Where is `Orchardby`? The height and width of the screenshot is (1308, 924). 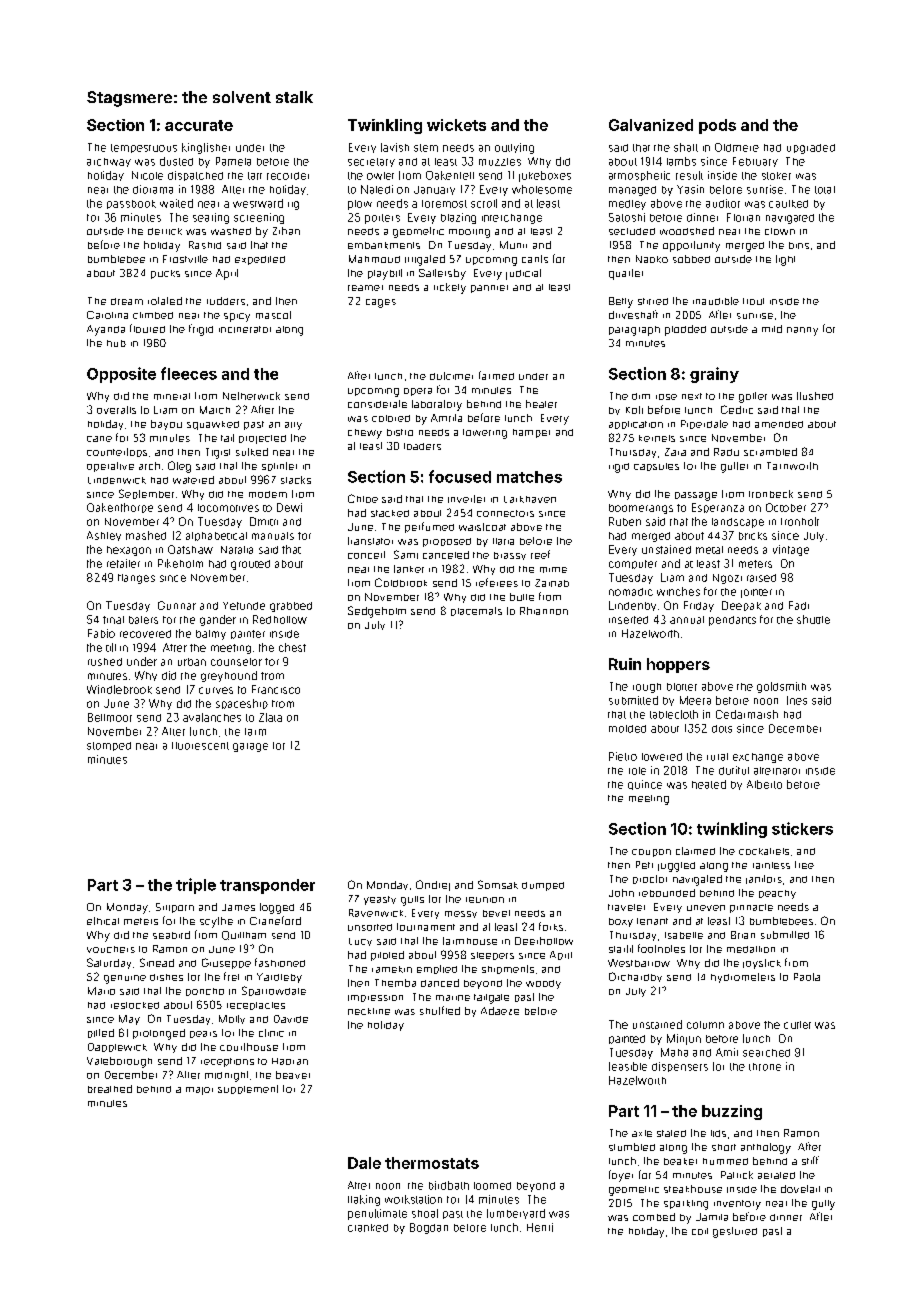
Orchardby is located at coordinates (635, 977).
